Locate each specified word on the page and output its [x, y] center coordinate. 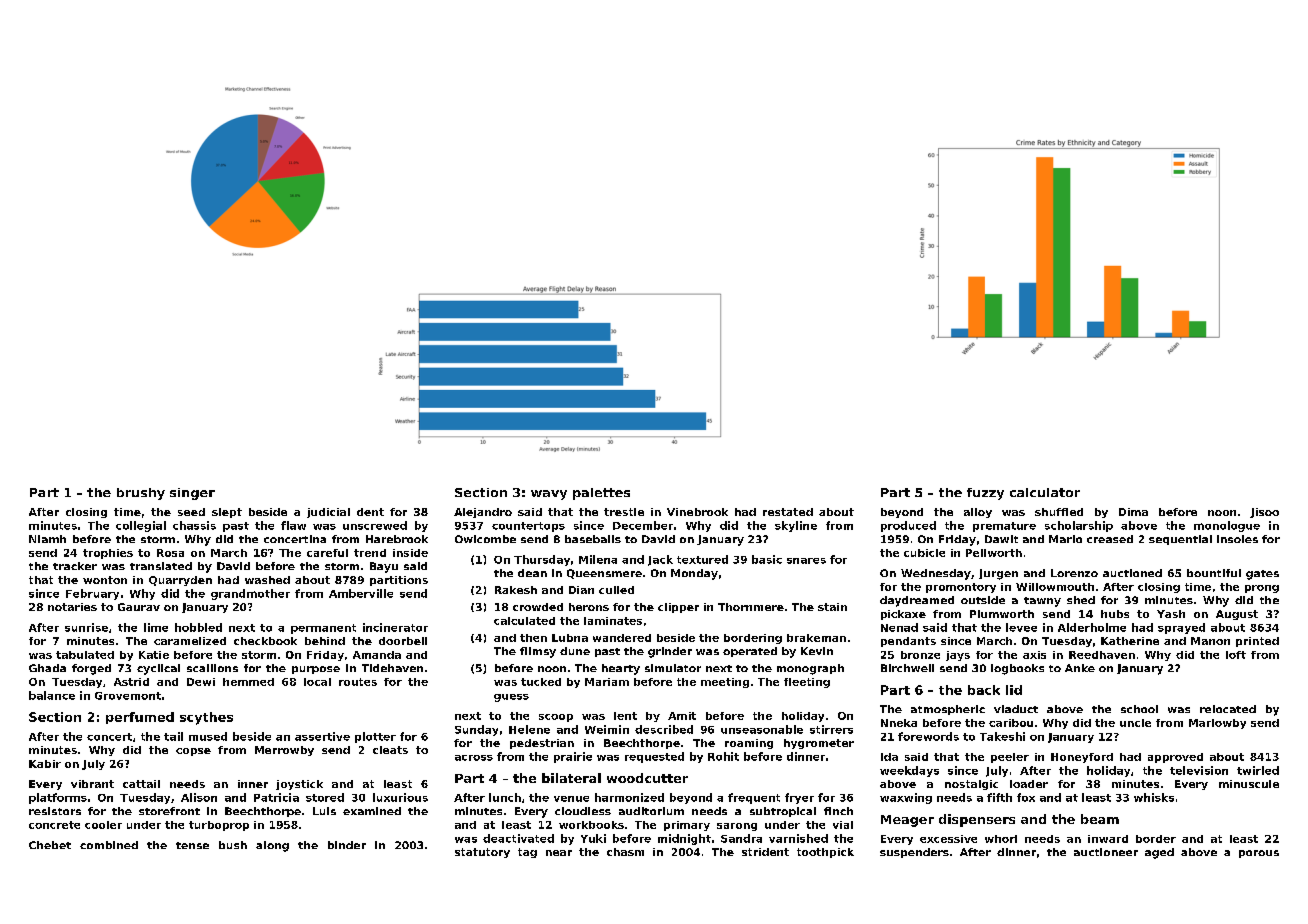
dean [532, 573]
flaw [293, 525]
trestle [624, 512]
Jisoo [1264, 513]
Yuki [593, 838]
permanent [323, 629]
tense [192, 845]
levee [1021, 627]
